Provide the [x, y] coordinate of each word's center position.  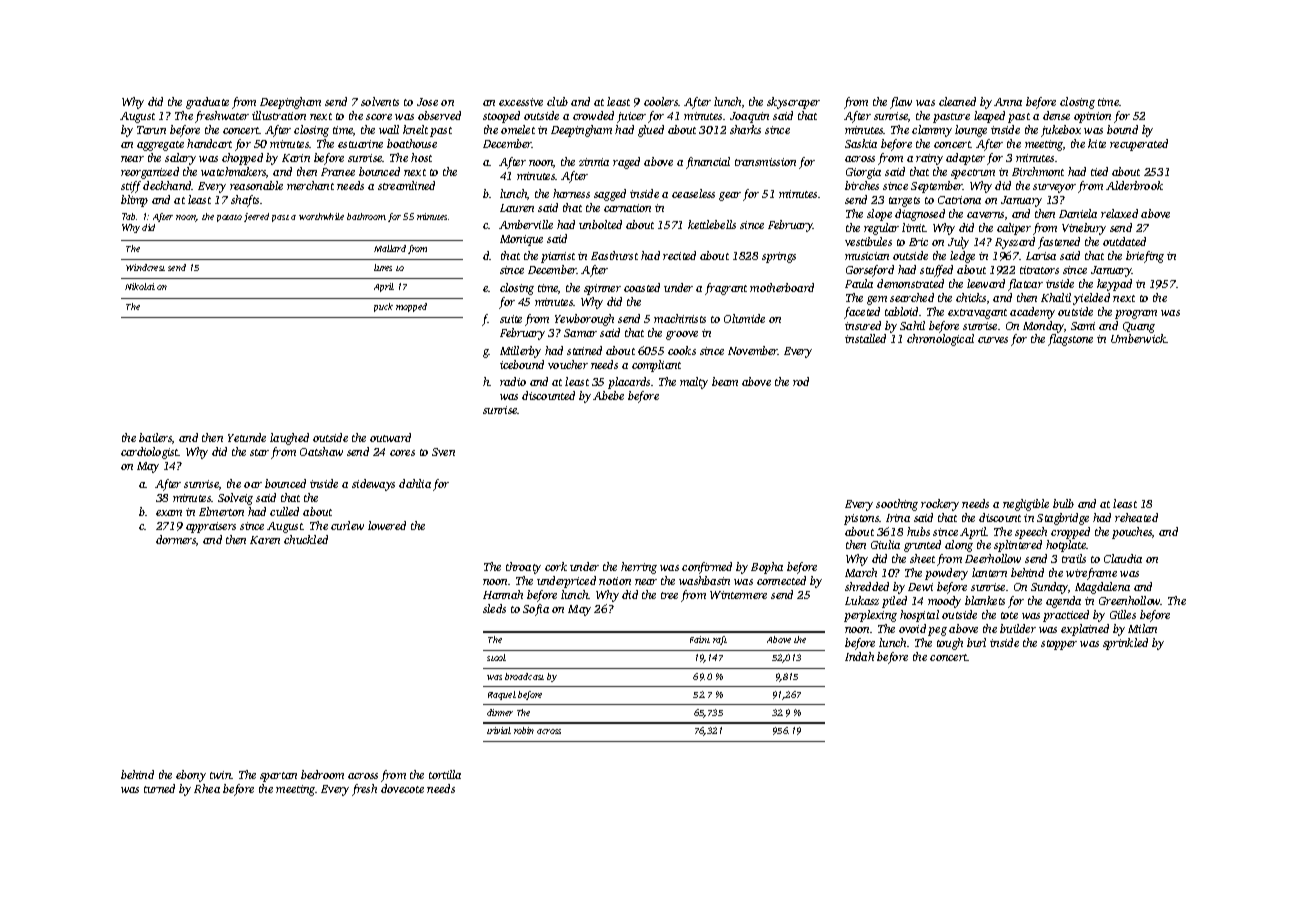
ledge [962, 257]
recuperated [1139, 145]
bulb [1063, 503]
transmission [765, 162]
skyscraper [793, 103]
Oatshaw [321, 451]
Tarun [151, 130]
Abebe [608, 395]
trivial [499, 730]
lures [383, 267]
